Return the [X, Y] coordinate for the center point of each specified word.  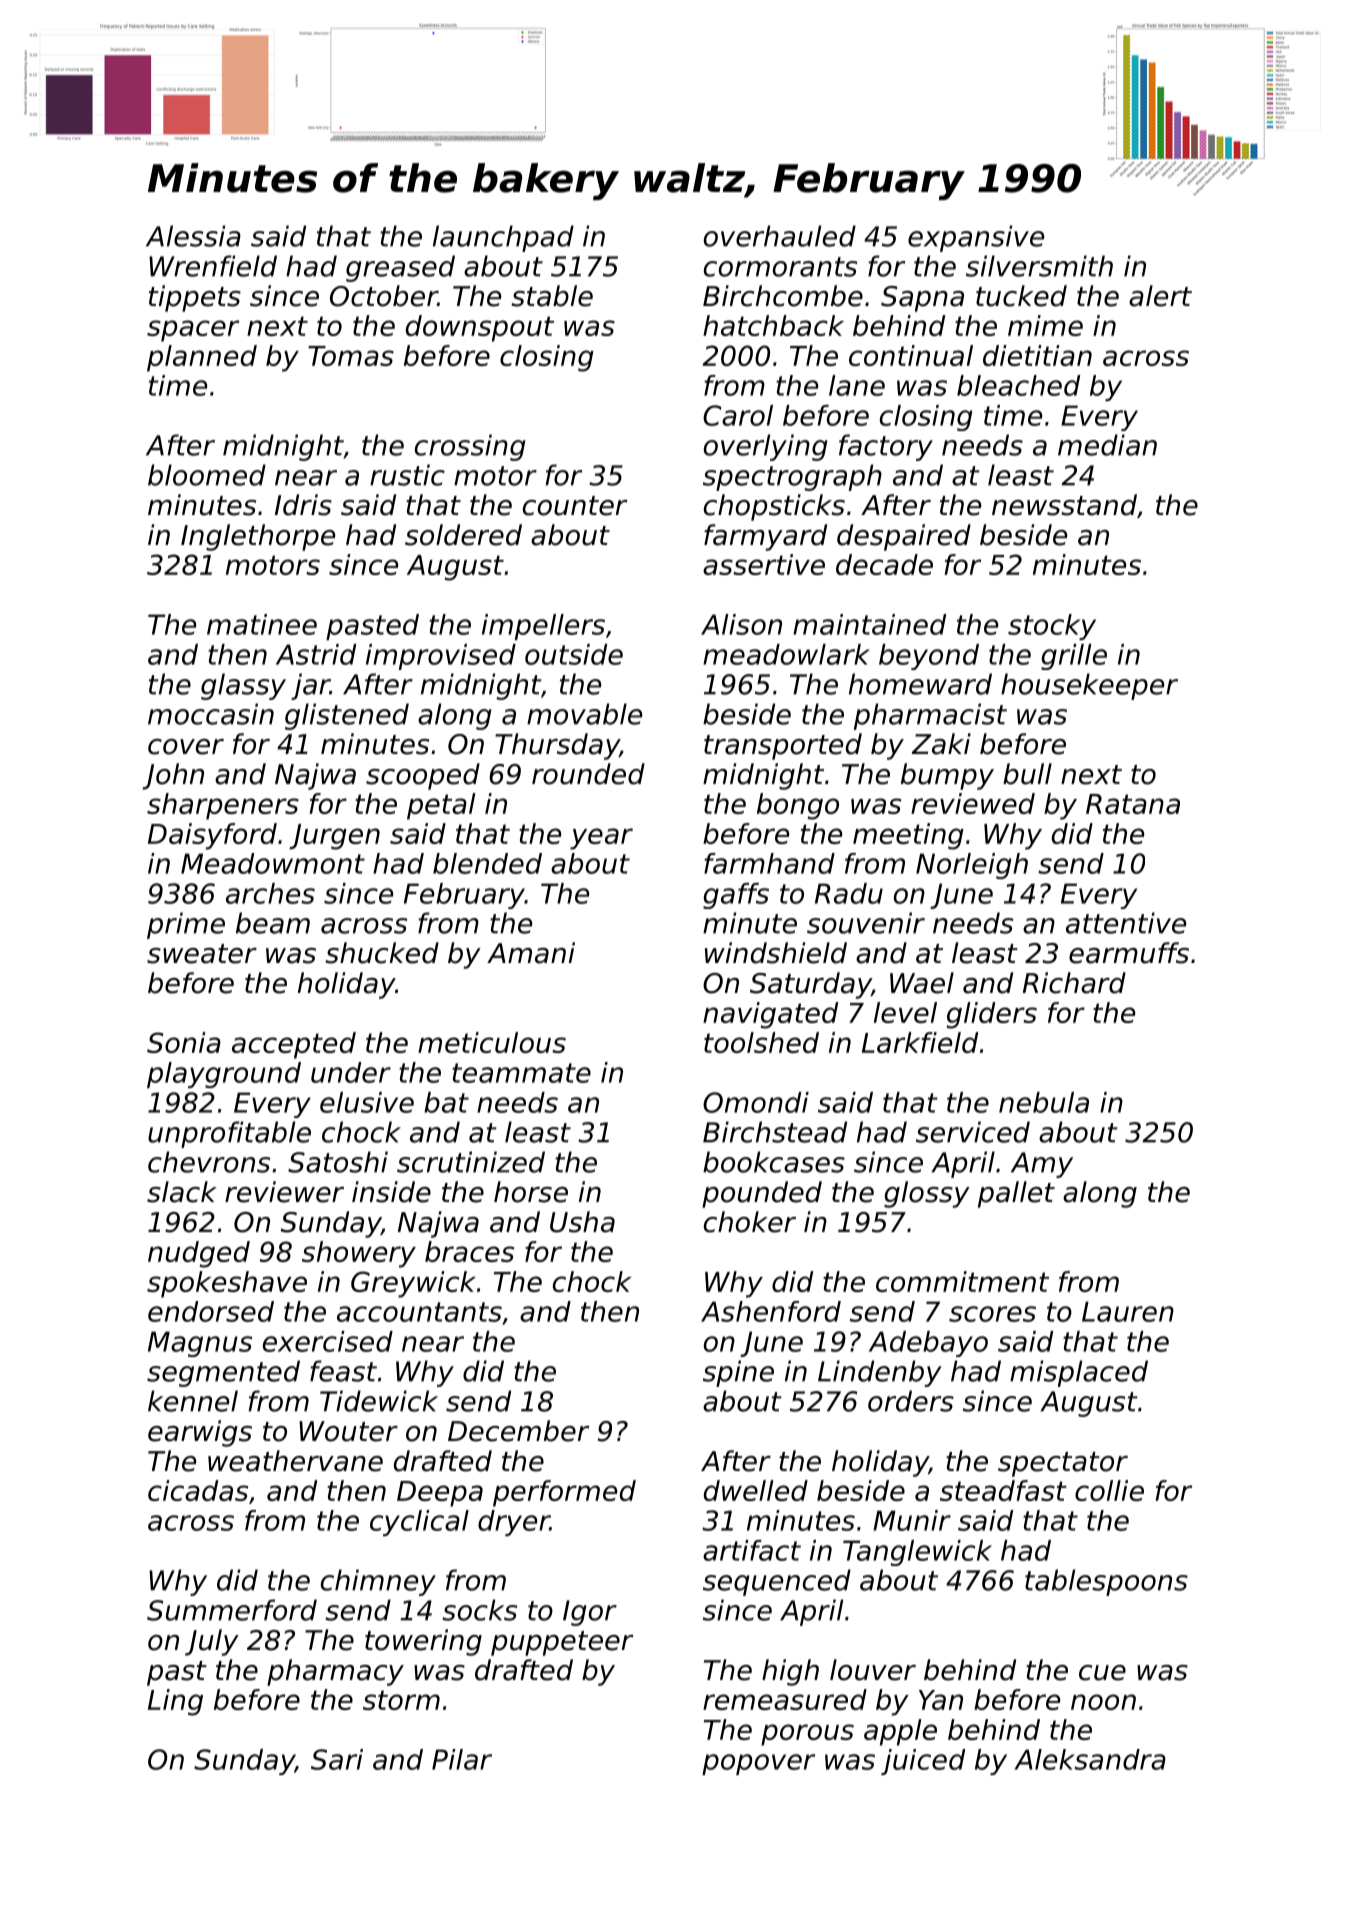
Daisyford [212, 836]
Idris [303, 505]
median [1107, 445]
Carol [738, 415]
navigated [770, 1015]
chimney [378, 1582]
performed [564, 1493]
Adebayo [928, 1344]
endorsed [211, 1311]
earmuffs [1129, 953]
